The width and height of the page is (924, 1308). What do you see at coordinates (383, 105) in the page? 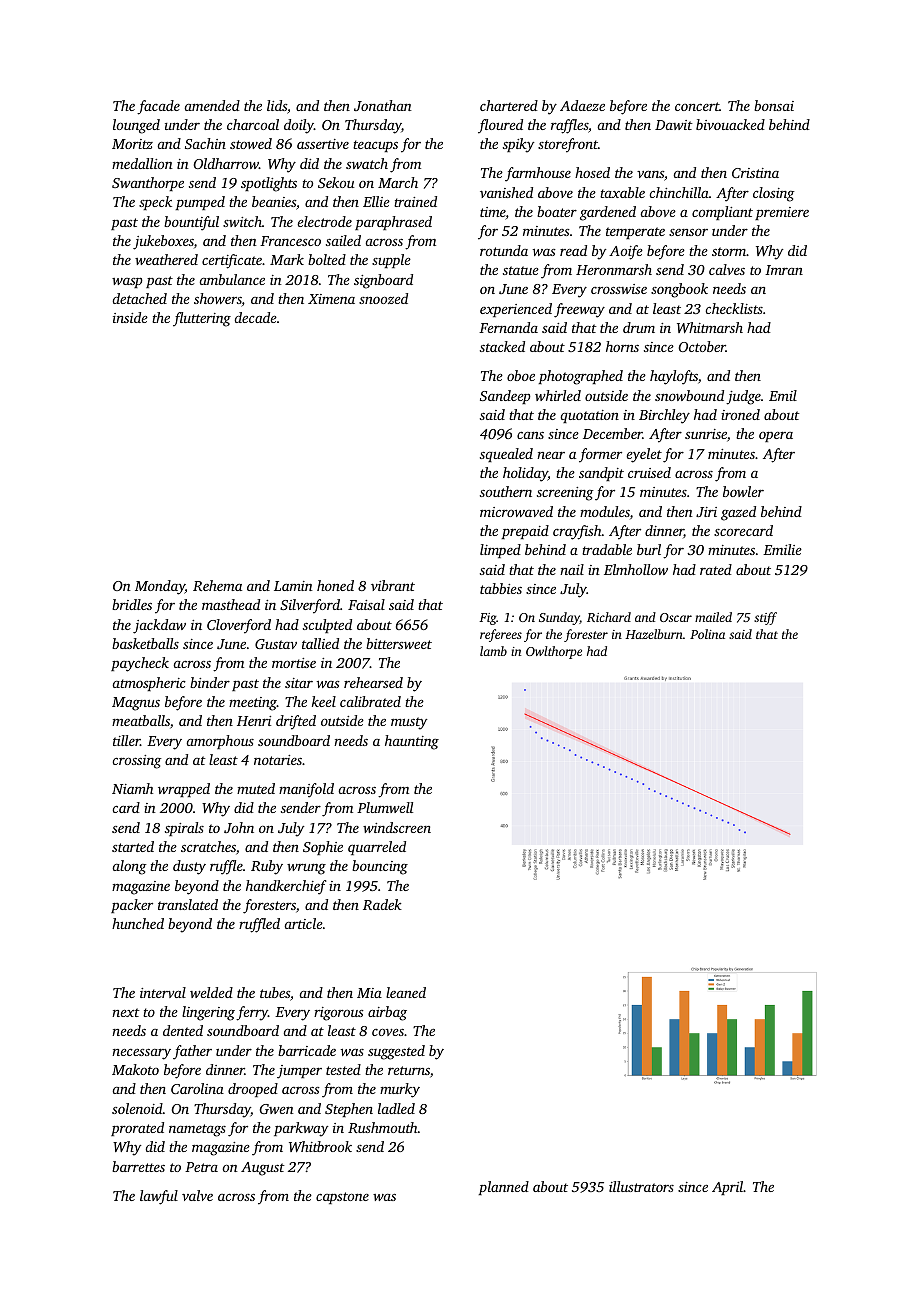
I see `Jonathan` at bounding box center [383, 105].
